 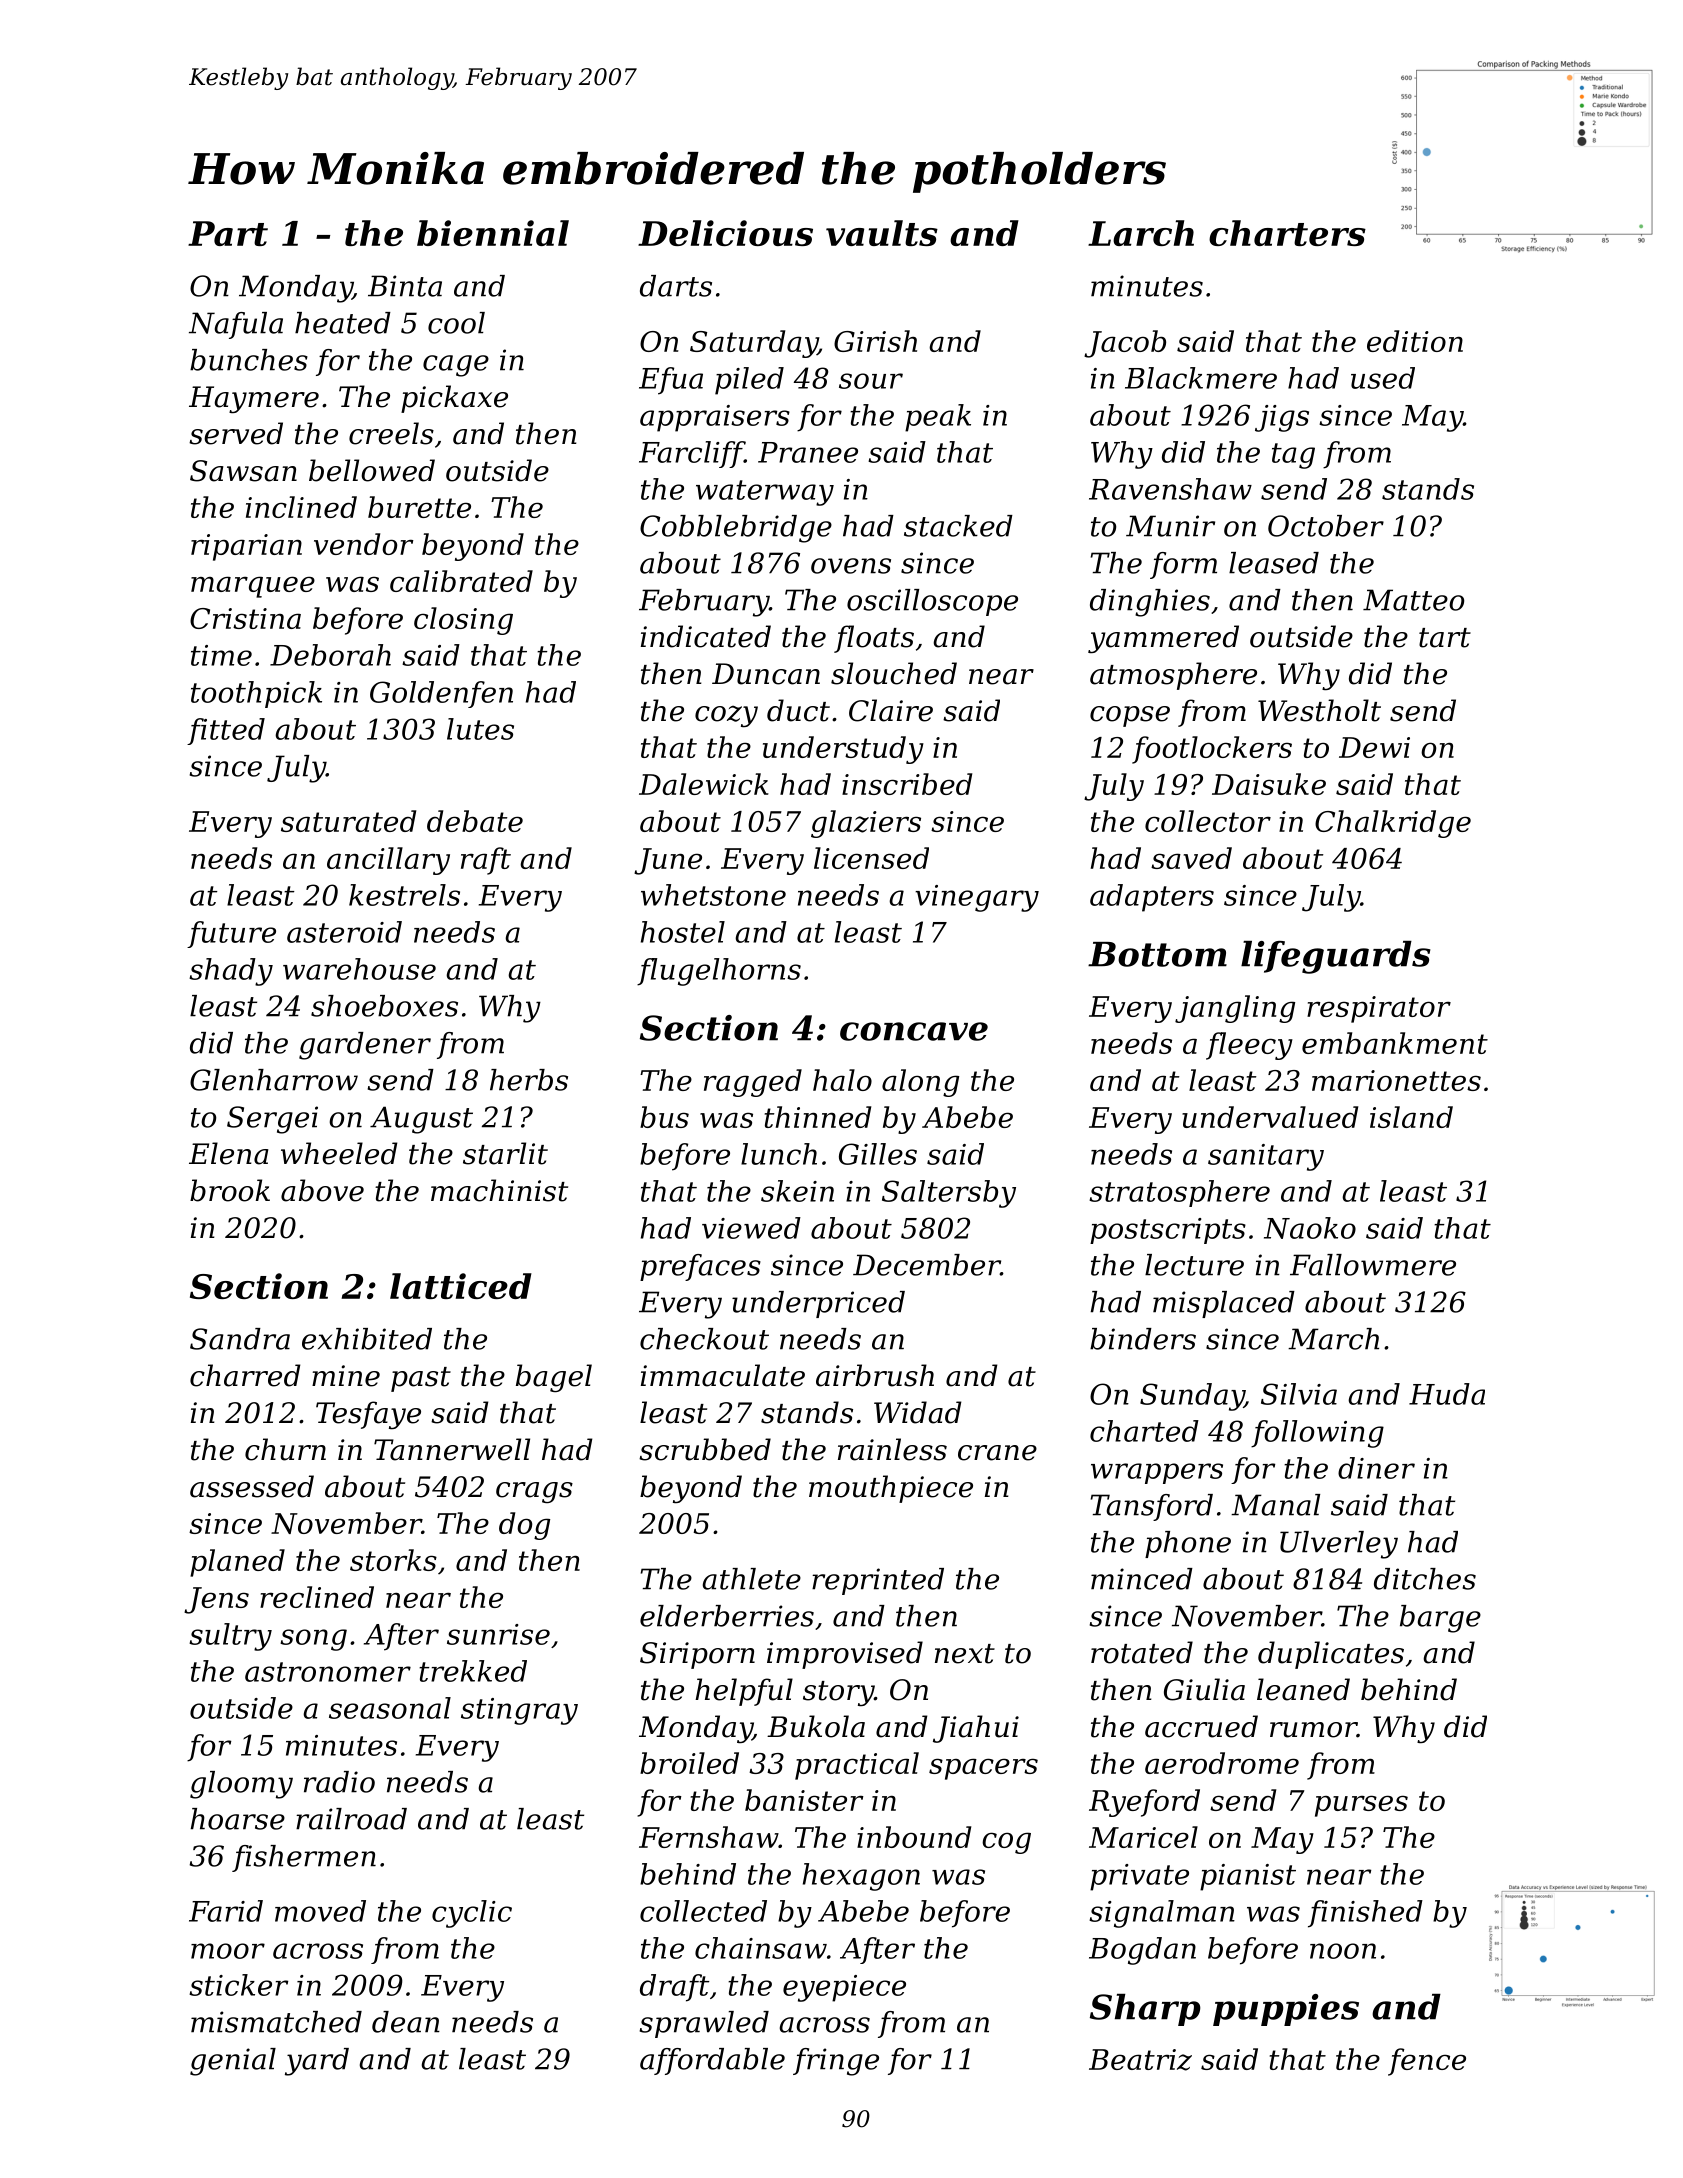 I want to click on Larch, so click(x=1141, y=233).
